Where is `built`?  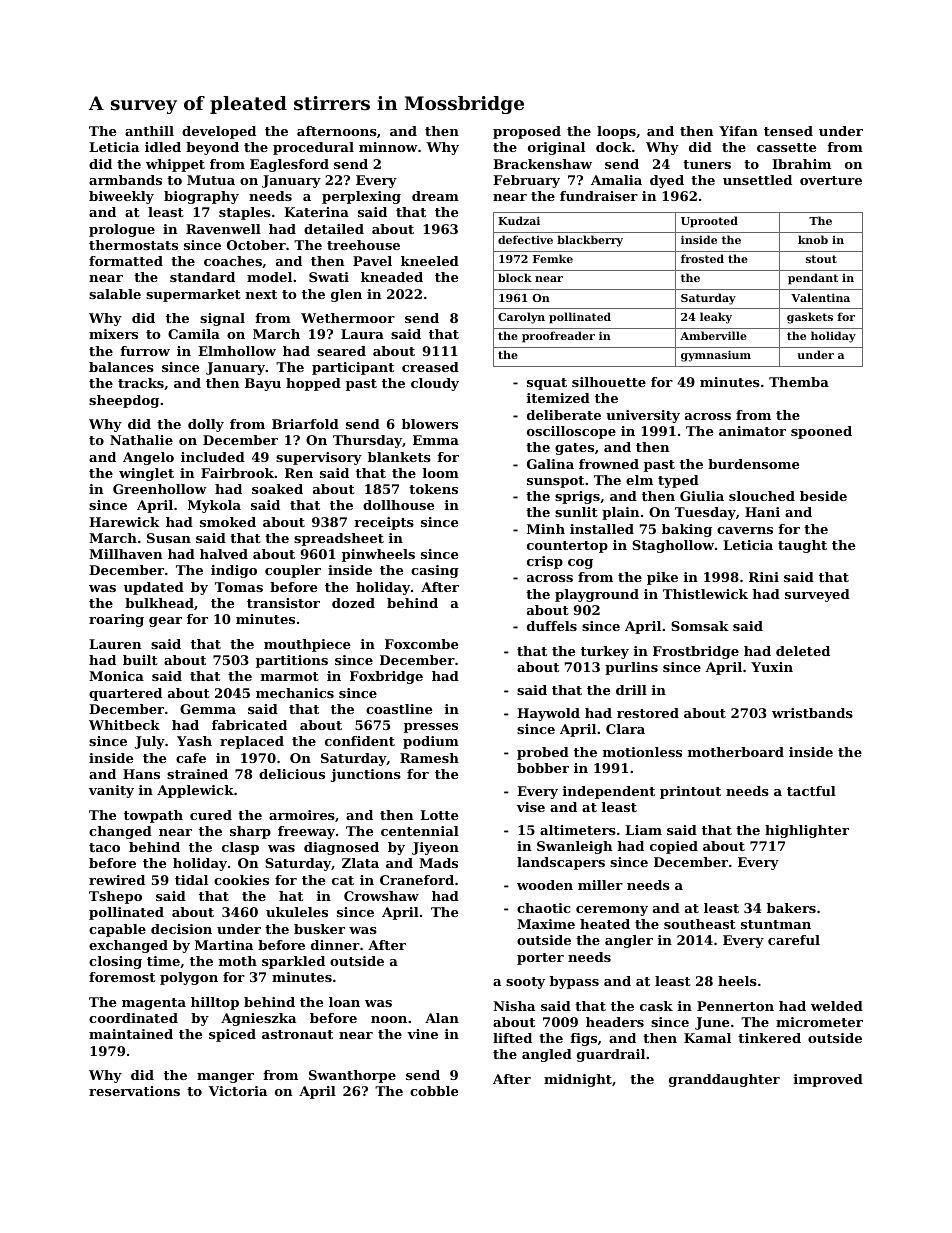
built is located at coordinates (140, 660).
